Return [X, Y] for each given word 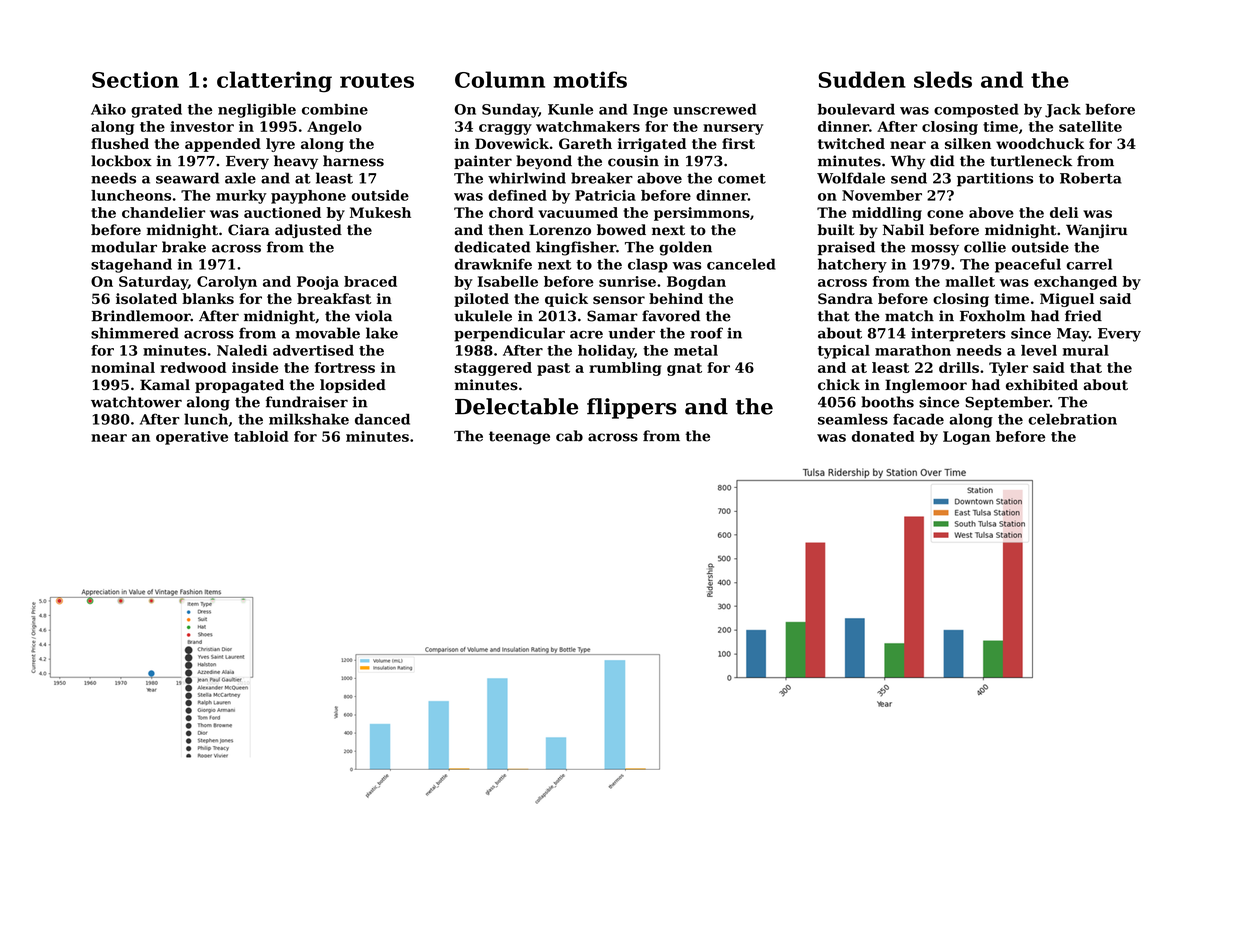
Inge [650, 111]
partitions [995, 179]
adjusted [308, 231]
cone [945, 214]
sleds [943, 79]
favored [671, 316]
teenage [519, 438]
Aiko [108, 109]
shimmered [135, 333]
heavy [296, 162]
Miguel [1067, 300]
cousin [633, 161]
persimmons [702, 214]
